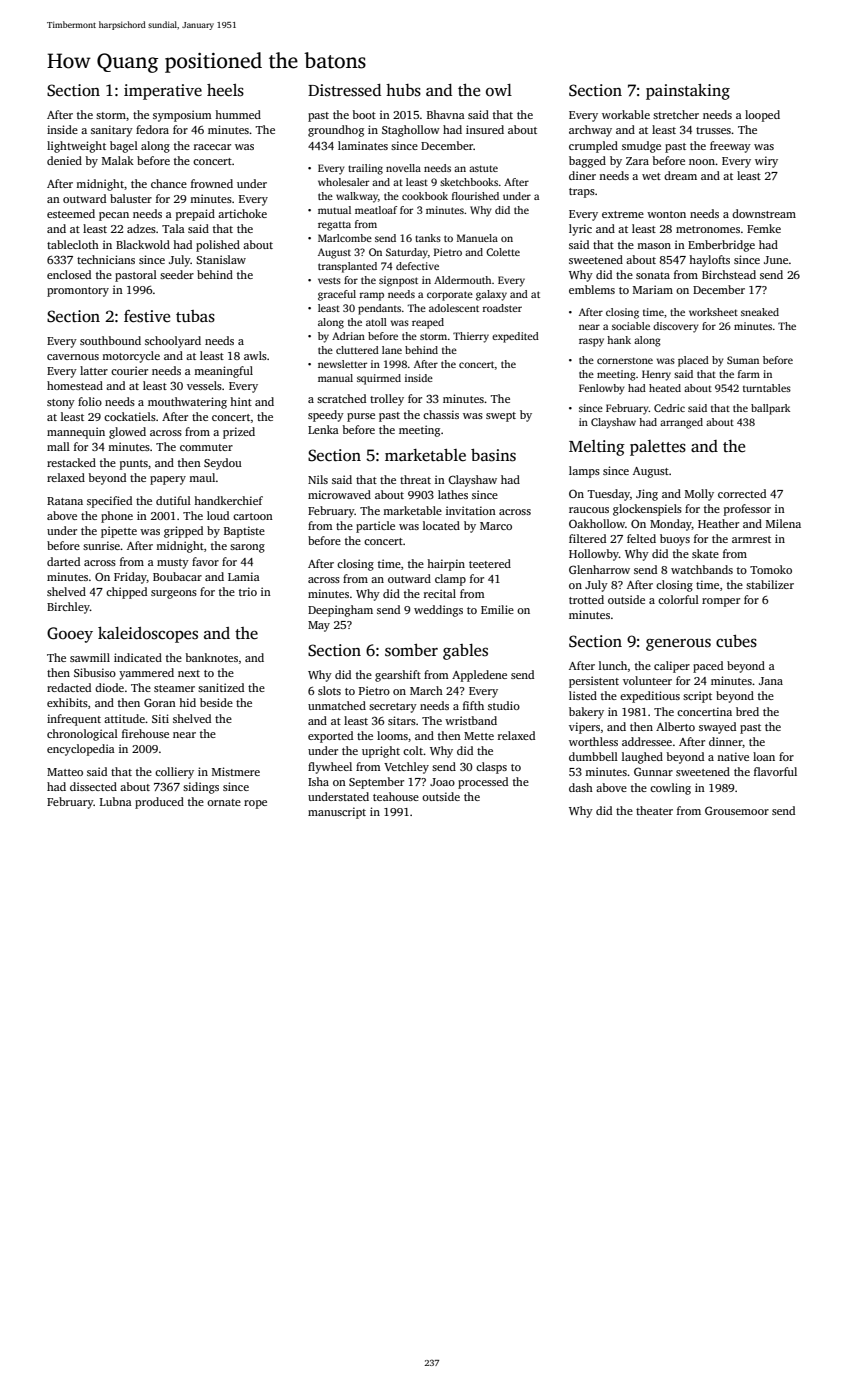 Image resolution: width=849 pixels, height=1400 pixels. What do you see at coordinates (737, 810) in the screenshot?
I see `Grousemoor` at bounding box center [737, 810].
